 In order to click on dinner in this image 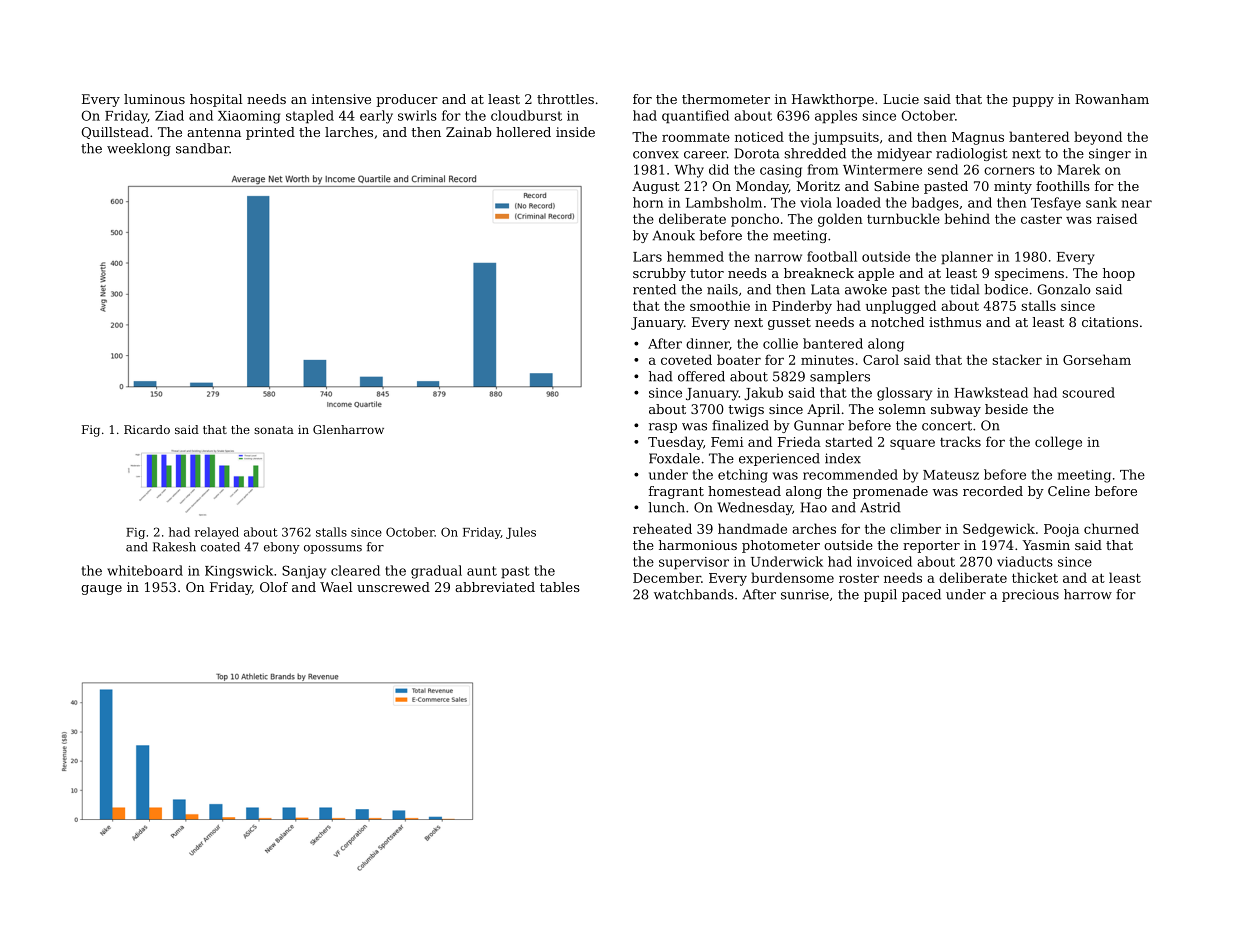, I will do `click(708, 344)`.
